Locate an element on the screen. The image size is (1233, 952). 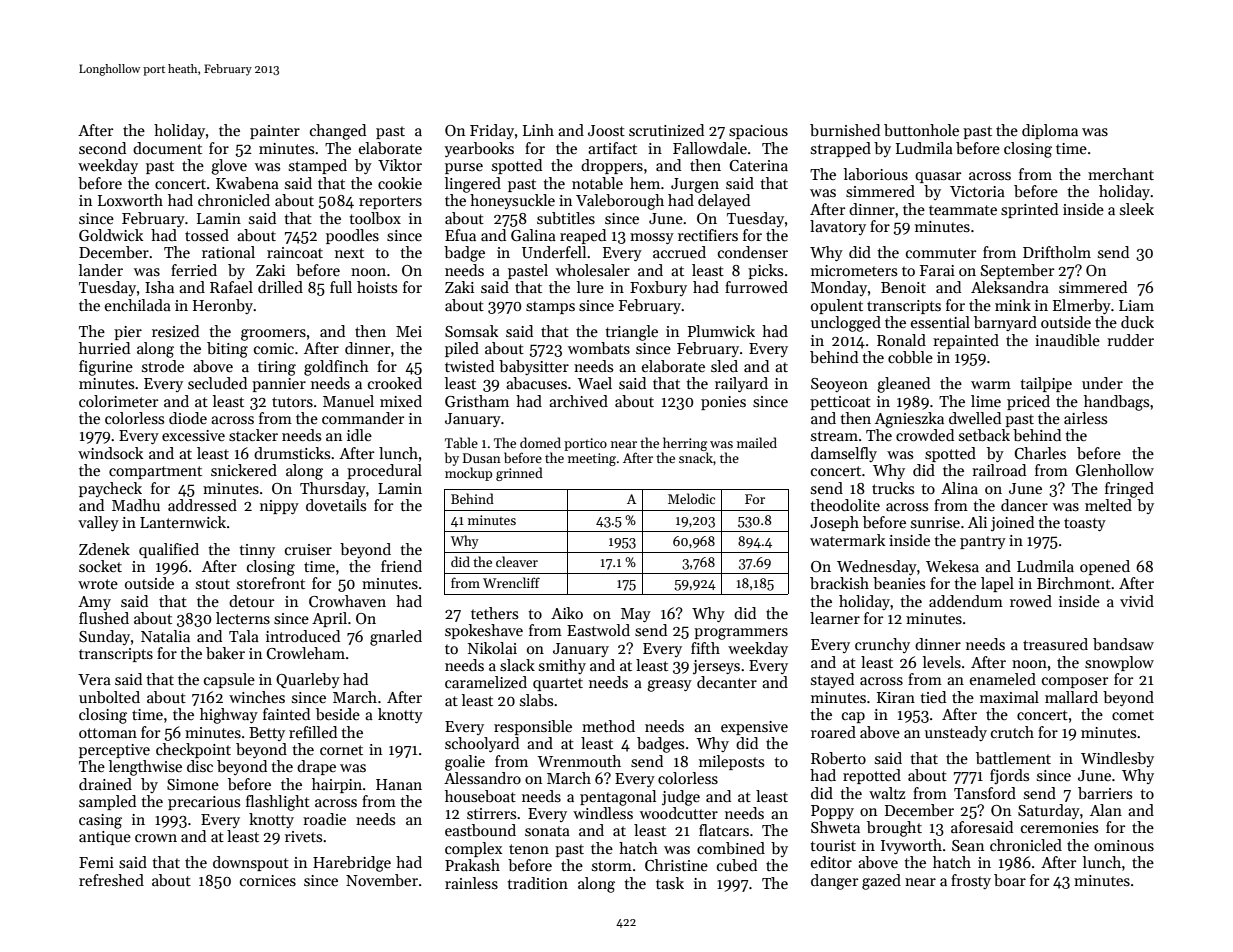
casing is located at coordinates (100, 821).
